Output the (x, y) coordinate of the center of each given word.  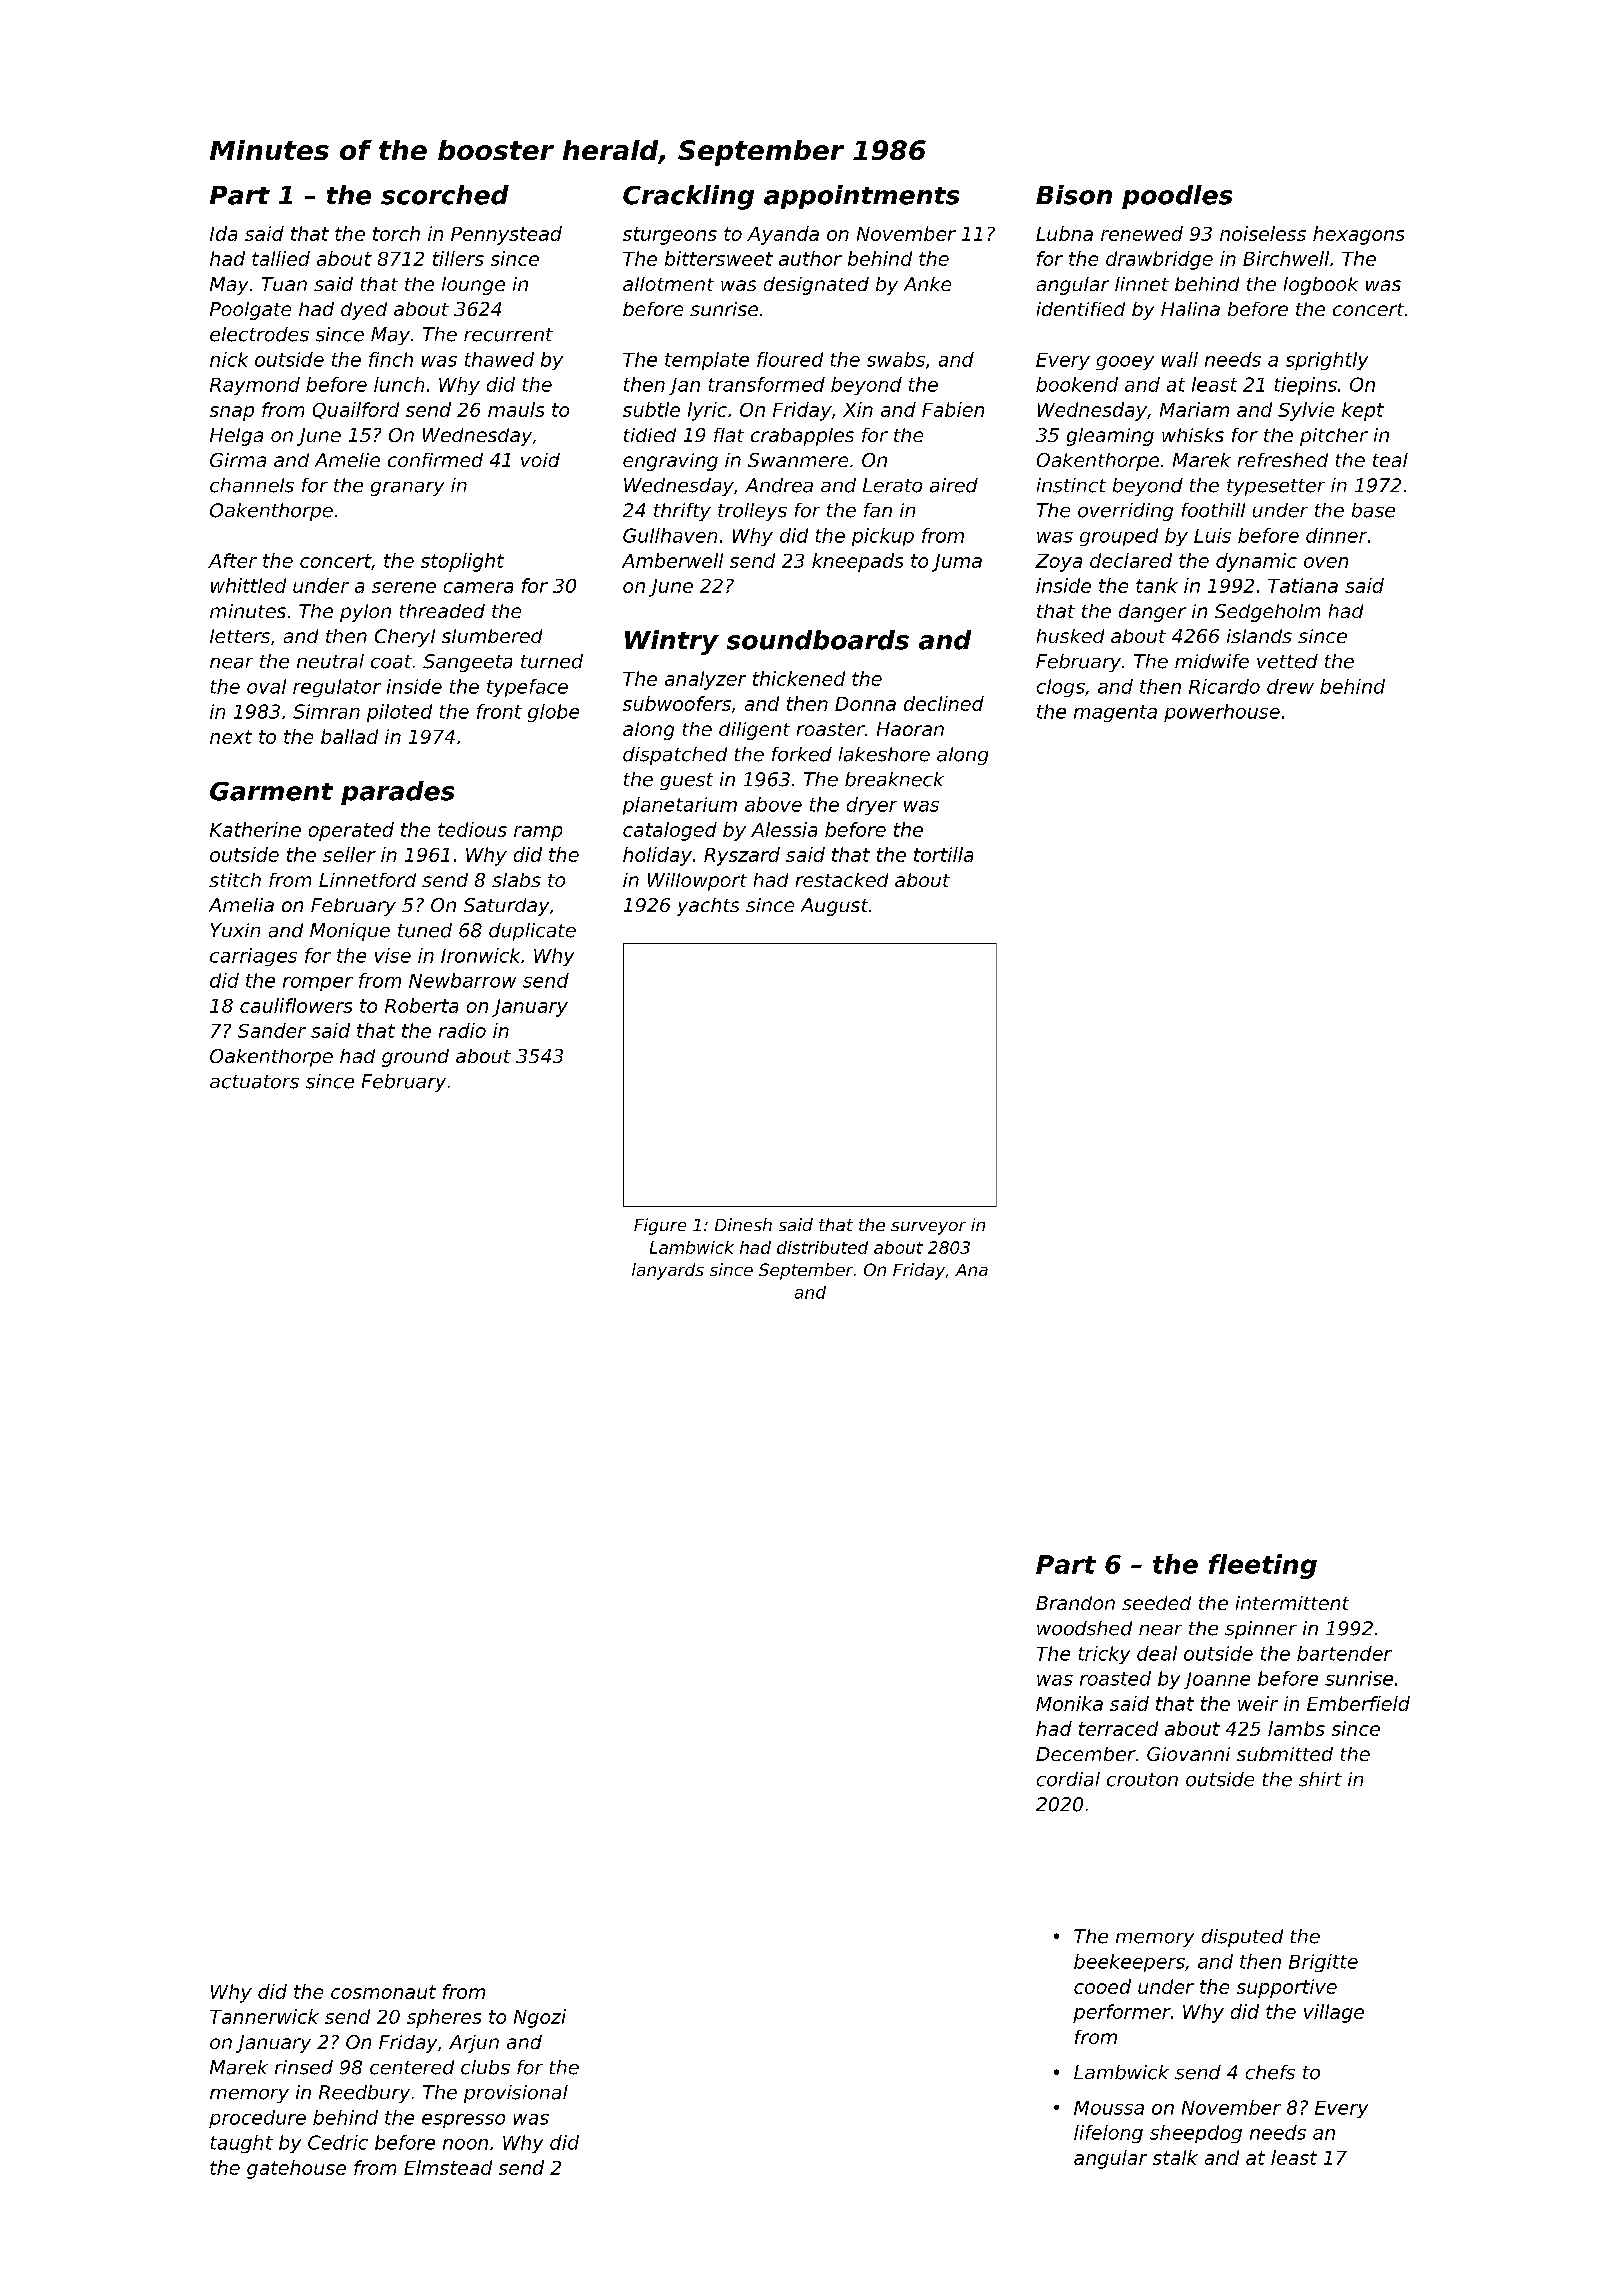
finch (391, 359)
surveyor (928, 1228)
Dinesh (743, 1224)
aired (954, 485)
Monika (1069, 1703)
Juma (957, 563)
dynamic (1256, 562)
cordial (1068, 1779)
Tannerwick (264, 2016)
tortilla (943, 854)
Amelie (347, 460)
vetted (1287, 661)
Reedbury (364, 2094)
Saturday (506, 907)
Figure (660, 1226)
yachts (708, 907)
